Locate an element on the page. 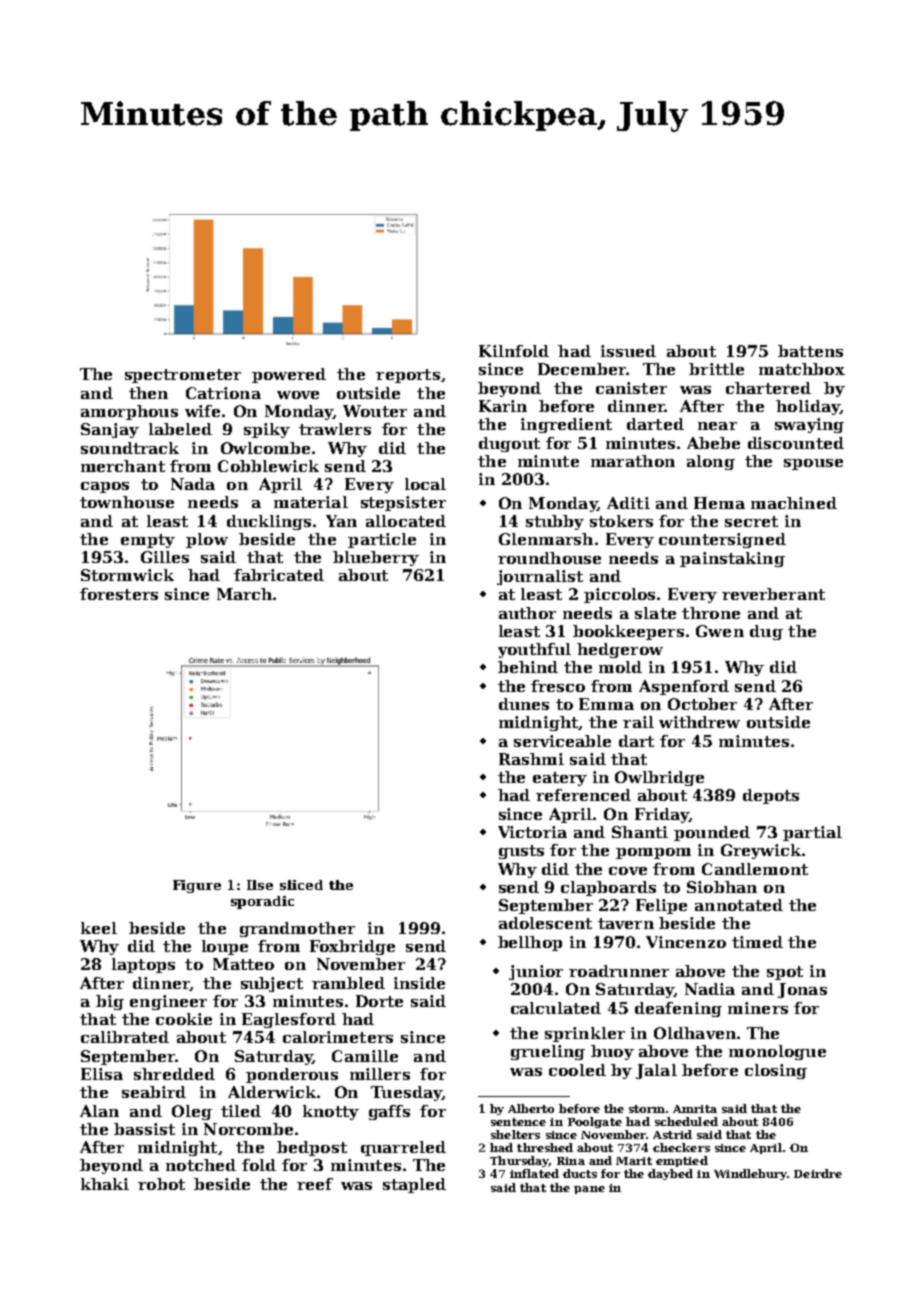 The height and width of the image is (1314, 924). spectrometer is located at coordinates (183, 376).
